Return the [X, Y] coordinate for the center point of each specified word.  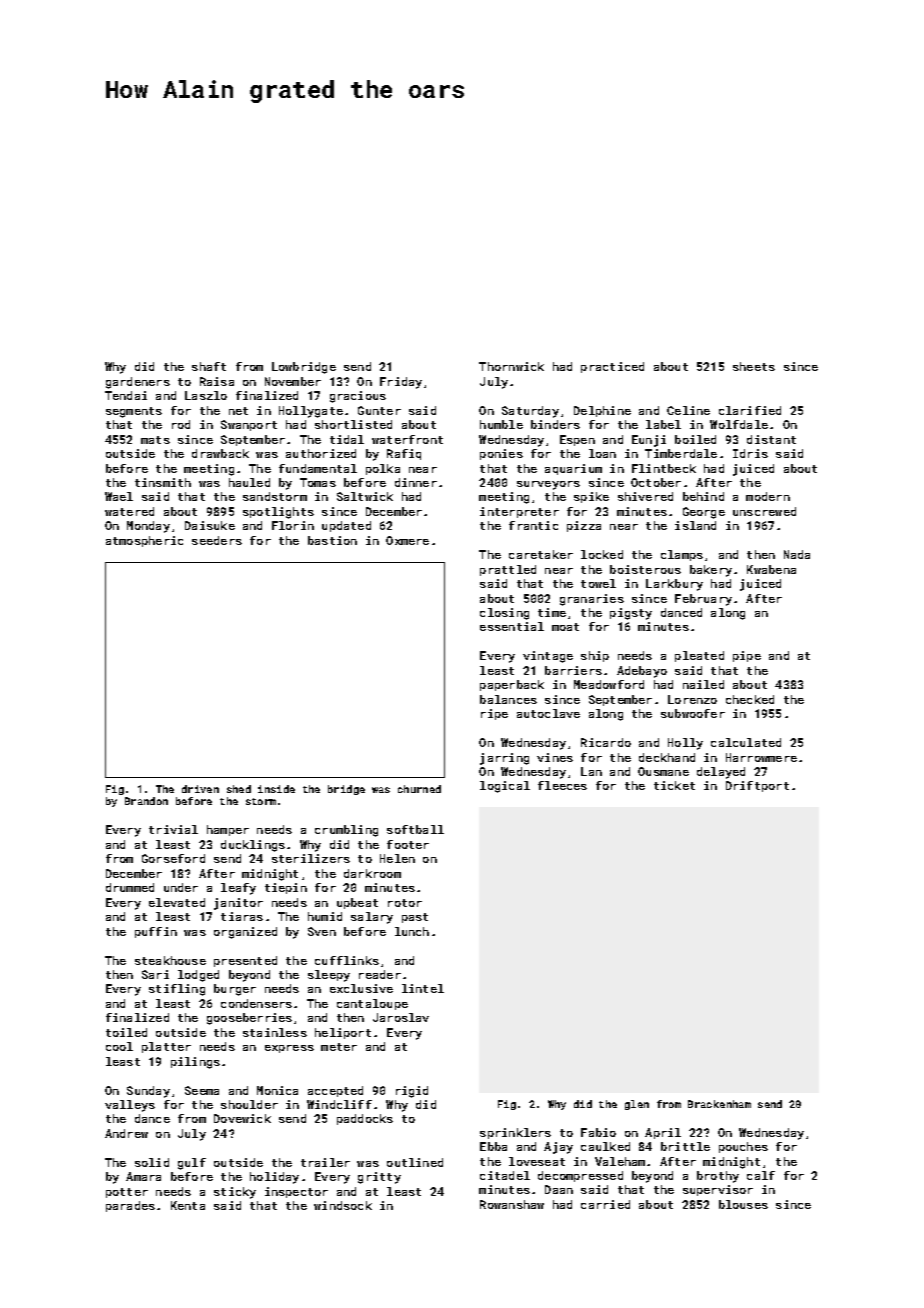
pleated [699, 656]
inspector [296, 1192]
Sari [155, 974]
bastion [332, 540]
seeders [217, 540]
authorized [321, 453]
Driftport [757, 786]
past [415, 918]
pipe [747, 656]
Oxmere [407, 540]
